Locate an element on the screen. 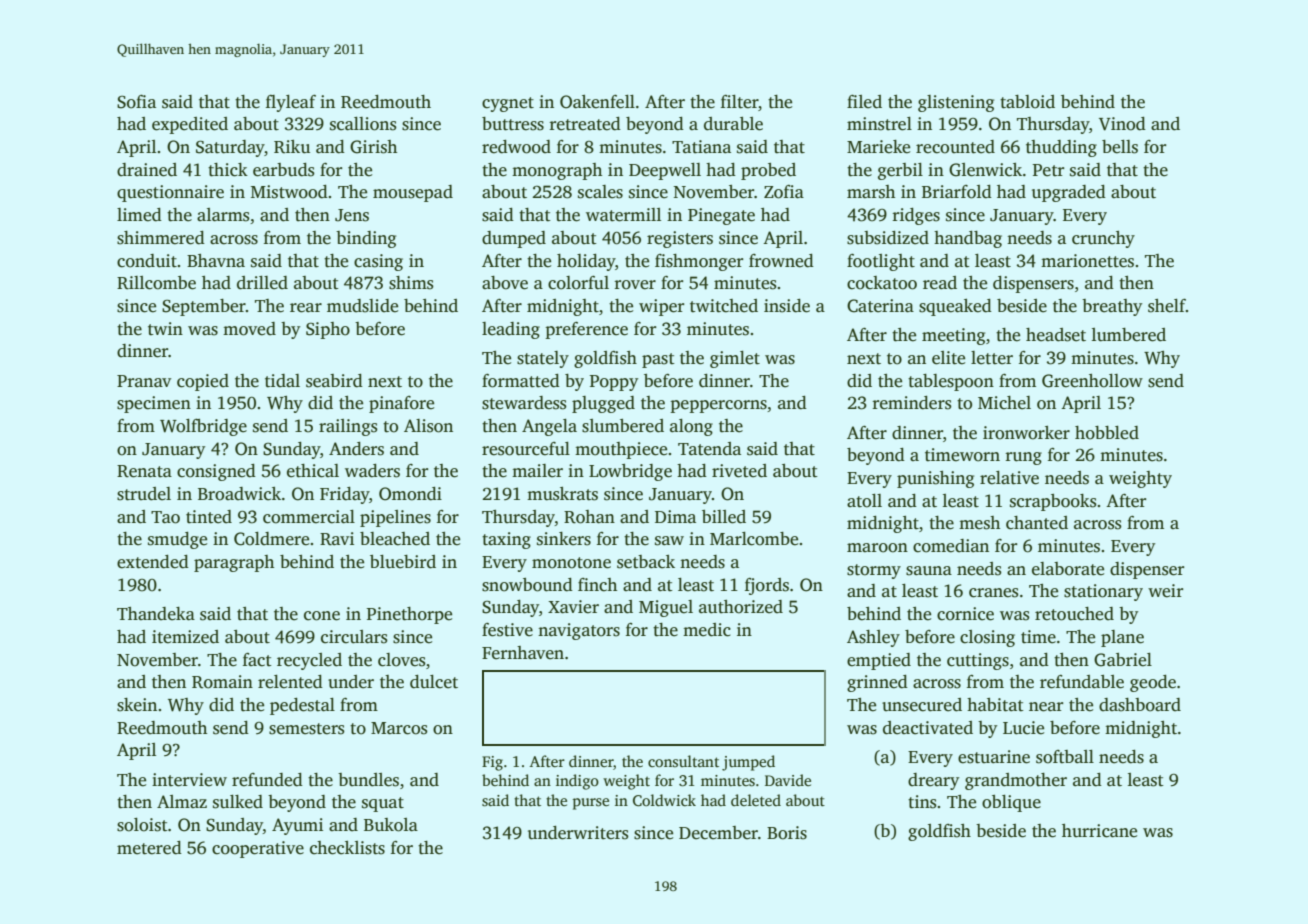 The image size is (1308, 924). medic is located at coordinates (707, 630).
